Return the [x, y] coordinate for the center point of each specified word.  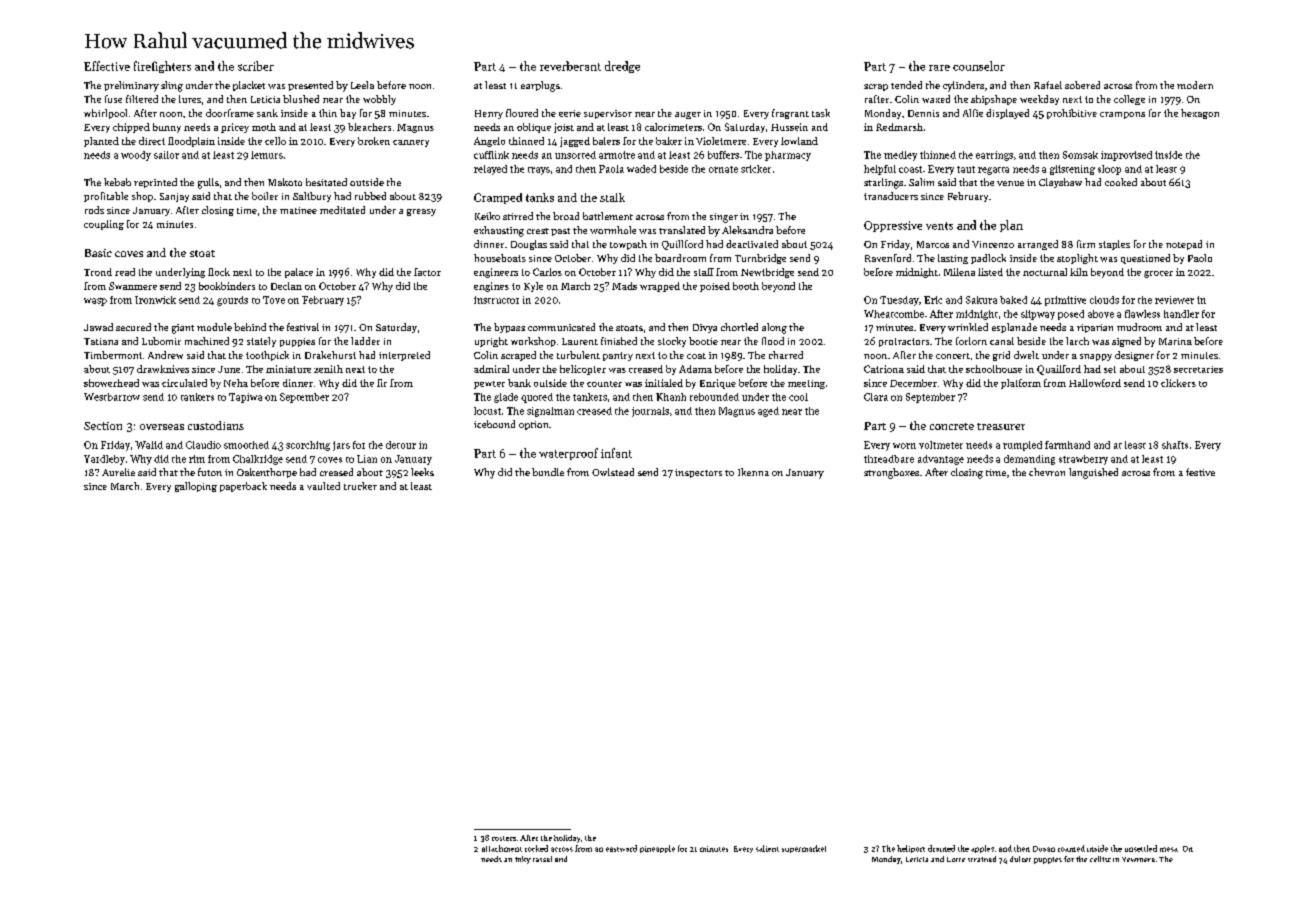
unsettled [1141, 848]
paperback [243, 487]
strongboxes [891, 473]
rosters [504, 838]
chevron [1047, 472]
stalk [612, 197]
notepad [1184, 245]
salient [767, 848]
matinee [298, 210]
